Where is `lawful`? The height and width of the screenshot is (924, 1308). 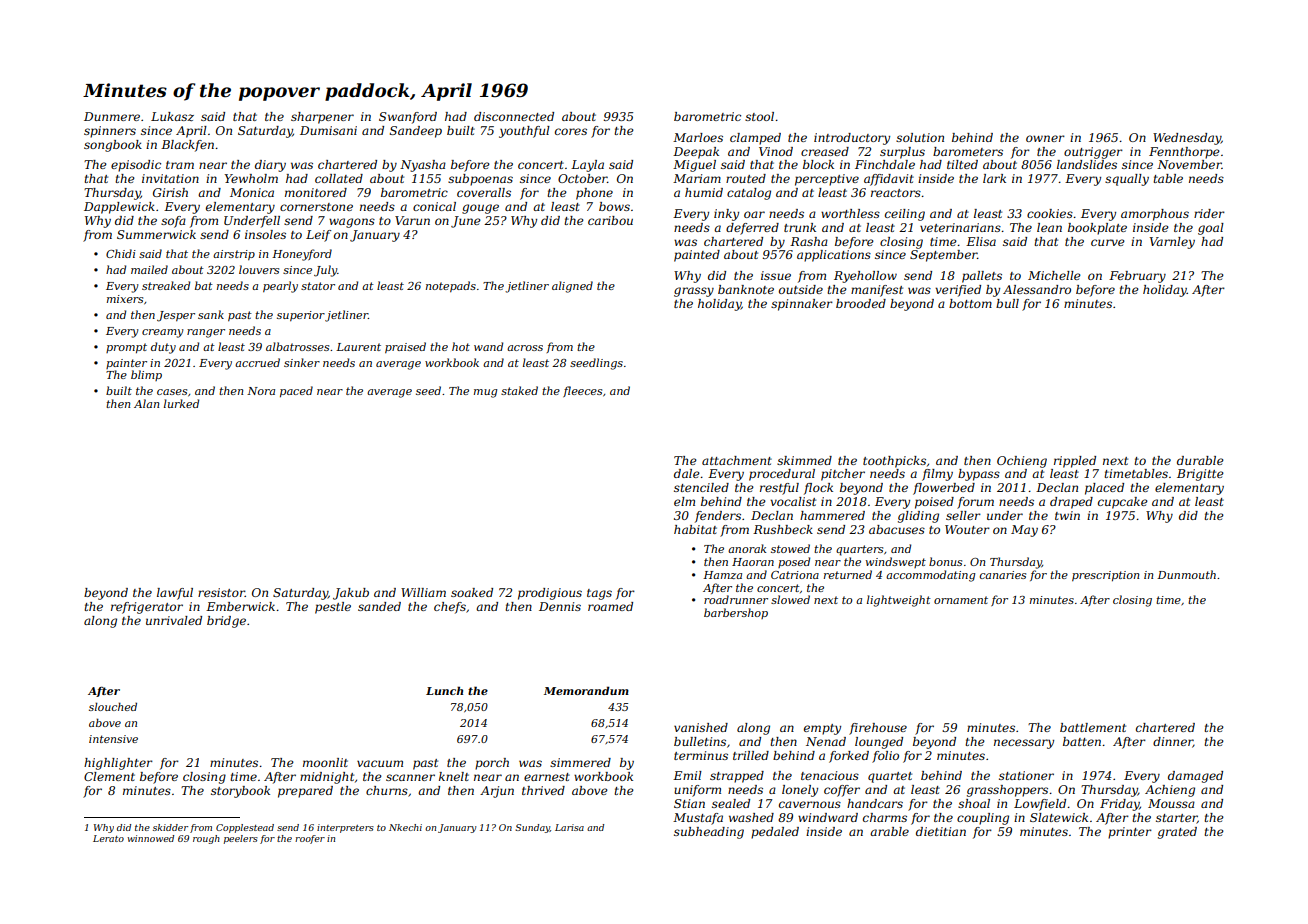 lawful is located at coordinates (175, 594).
